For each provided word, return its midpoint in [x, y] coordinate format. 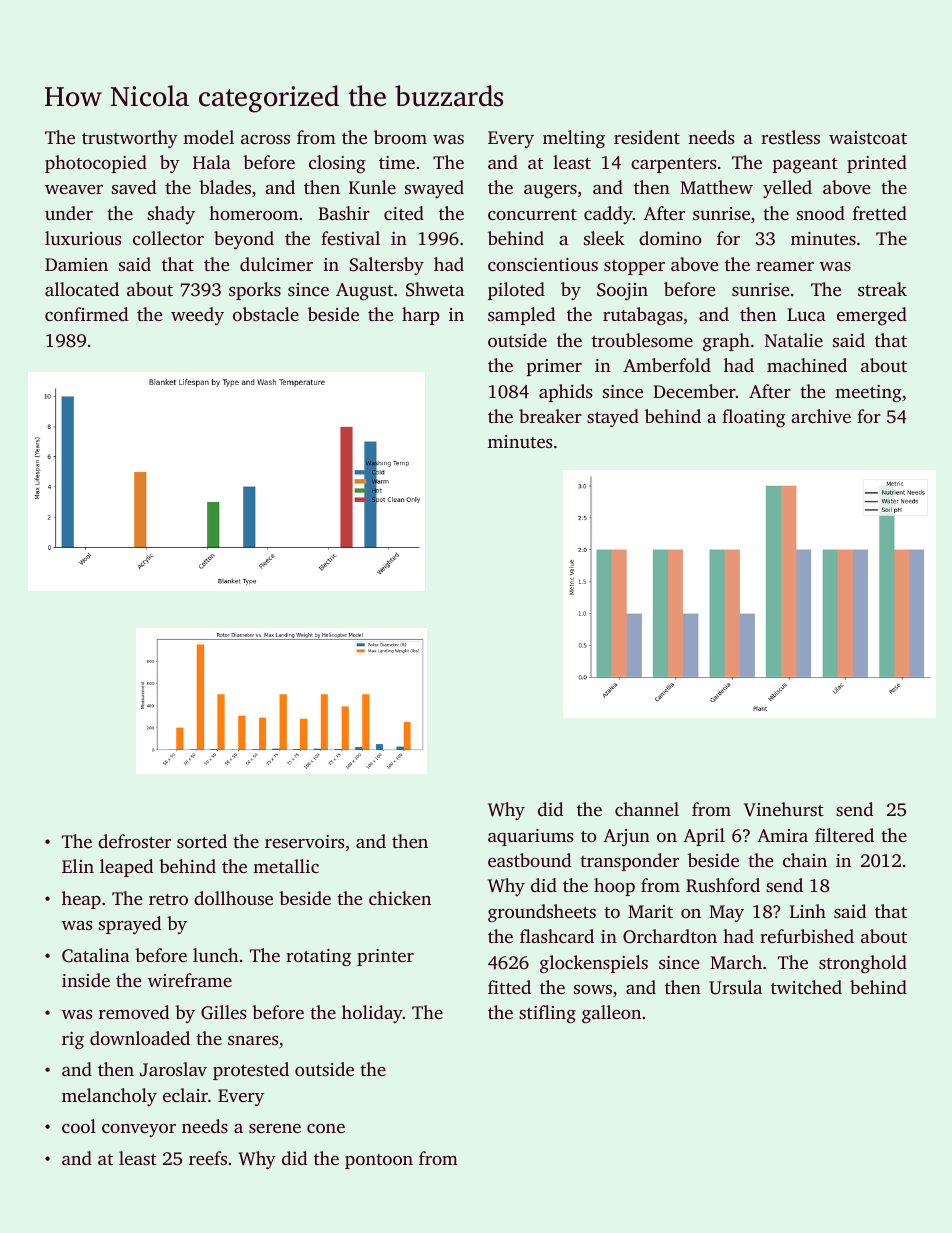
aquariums [530, 837]
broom [400, 137]
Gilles [223, 1012]
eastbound [529, 860]
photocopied [96, 164]
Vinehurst [784, 809]
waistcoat [868, 137]
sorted [202, 841]
